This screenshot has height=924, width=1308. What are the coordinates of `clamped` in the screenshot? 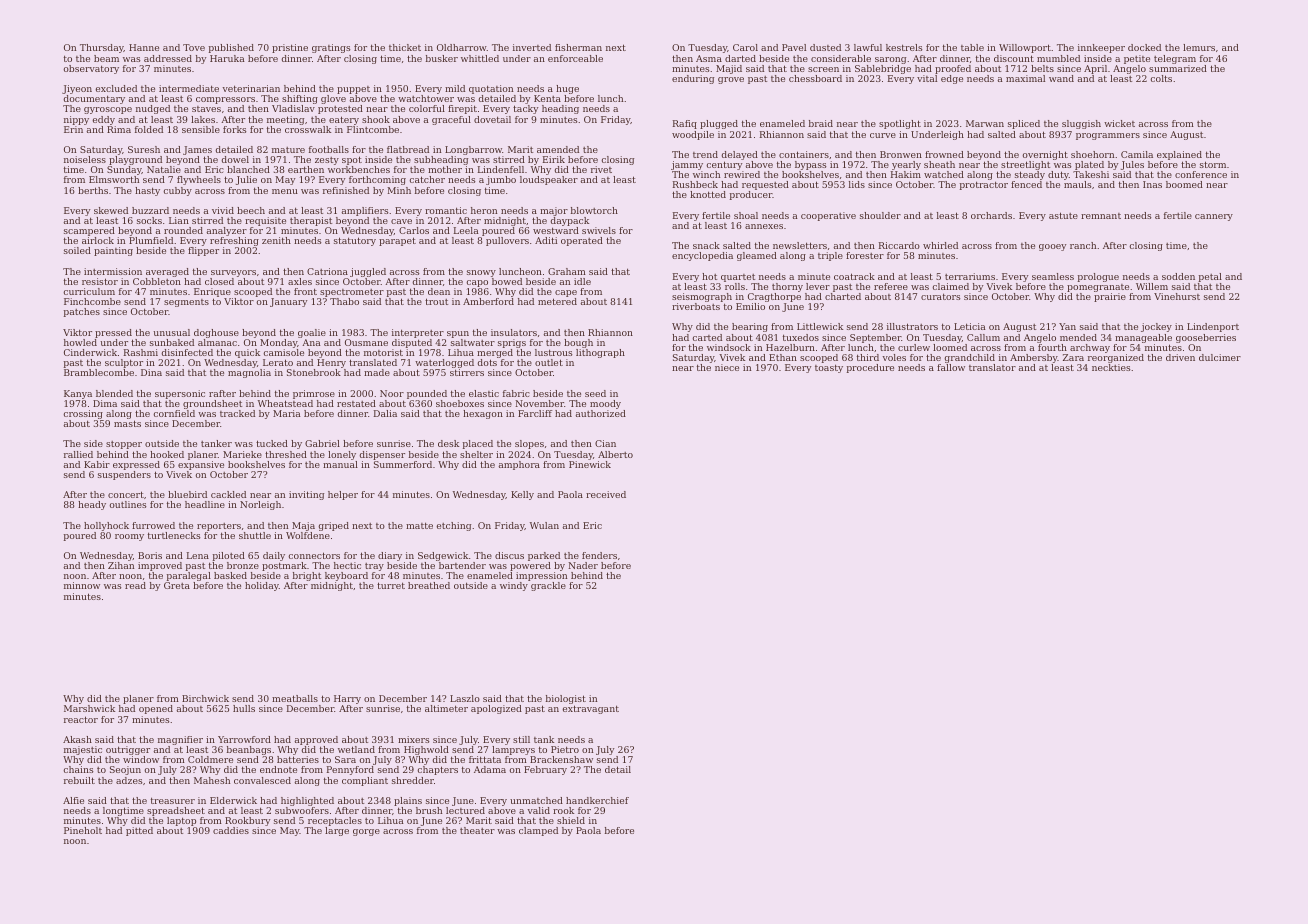 It's located at (538, 831).
